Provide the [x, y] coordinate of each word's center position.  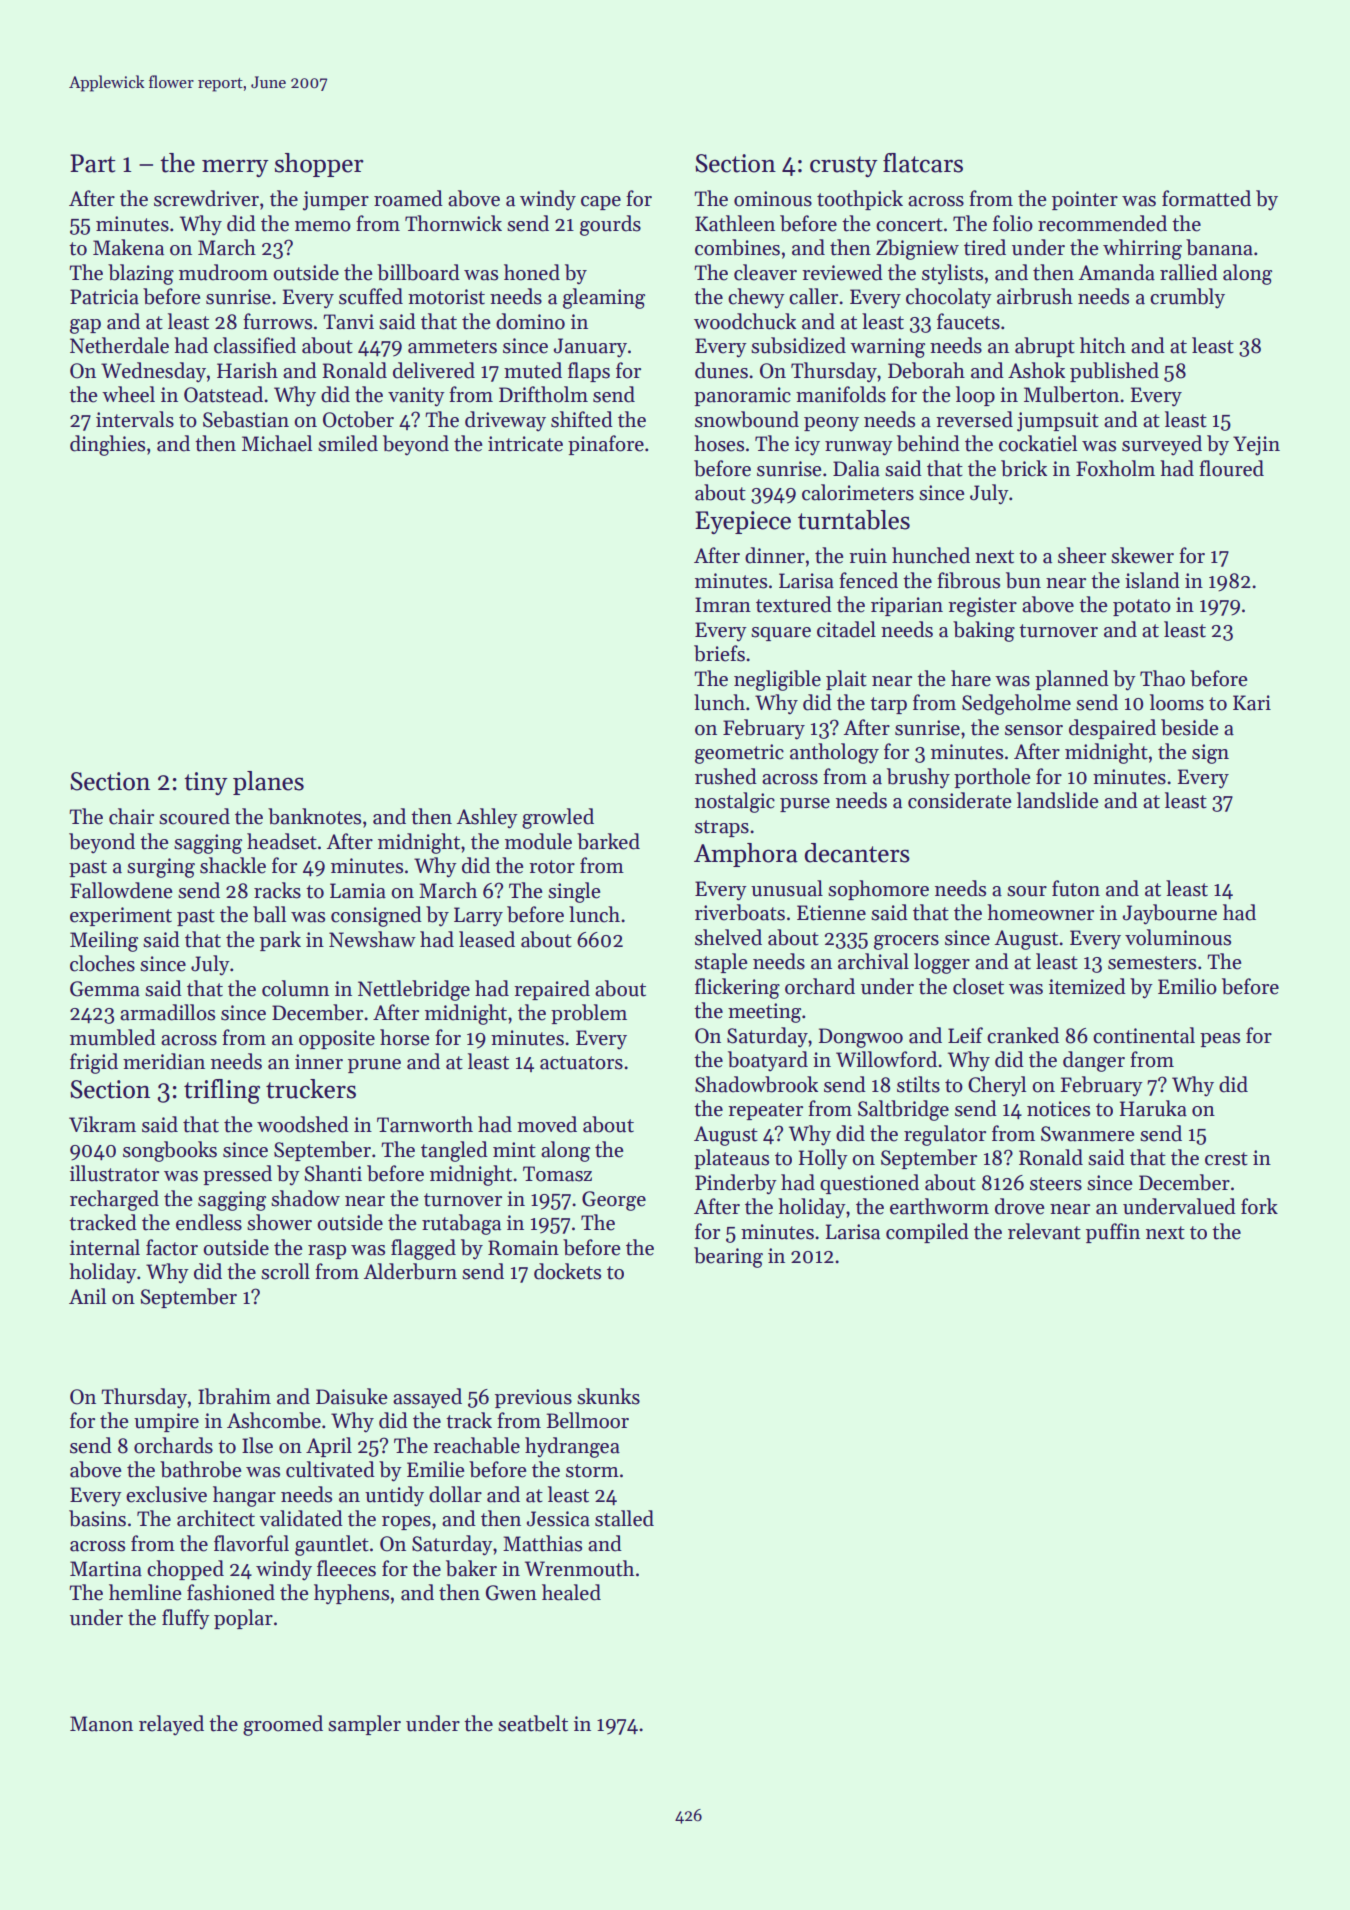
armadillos [167, 1012]
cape [601, 203]
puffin [1113, 1233]
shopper [319, 165]
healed [571, 1592]
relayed [171, 1725]
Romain [523, 1248]
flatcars [923, 163]
